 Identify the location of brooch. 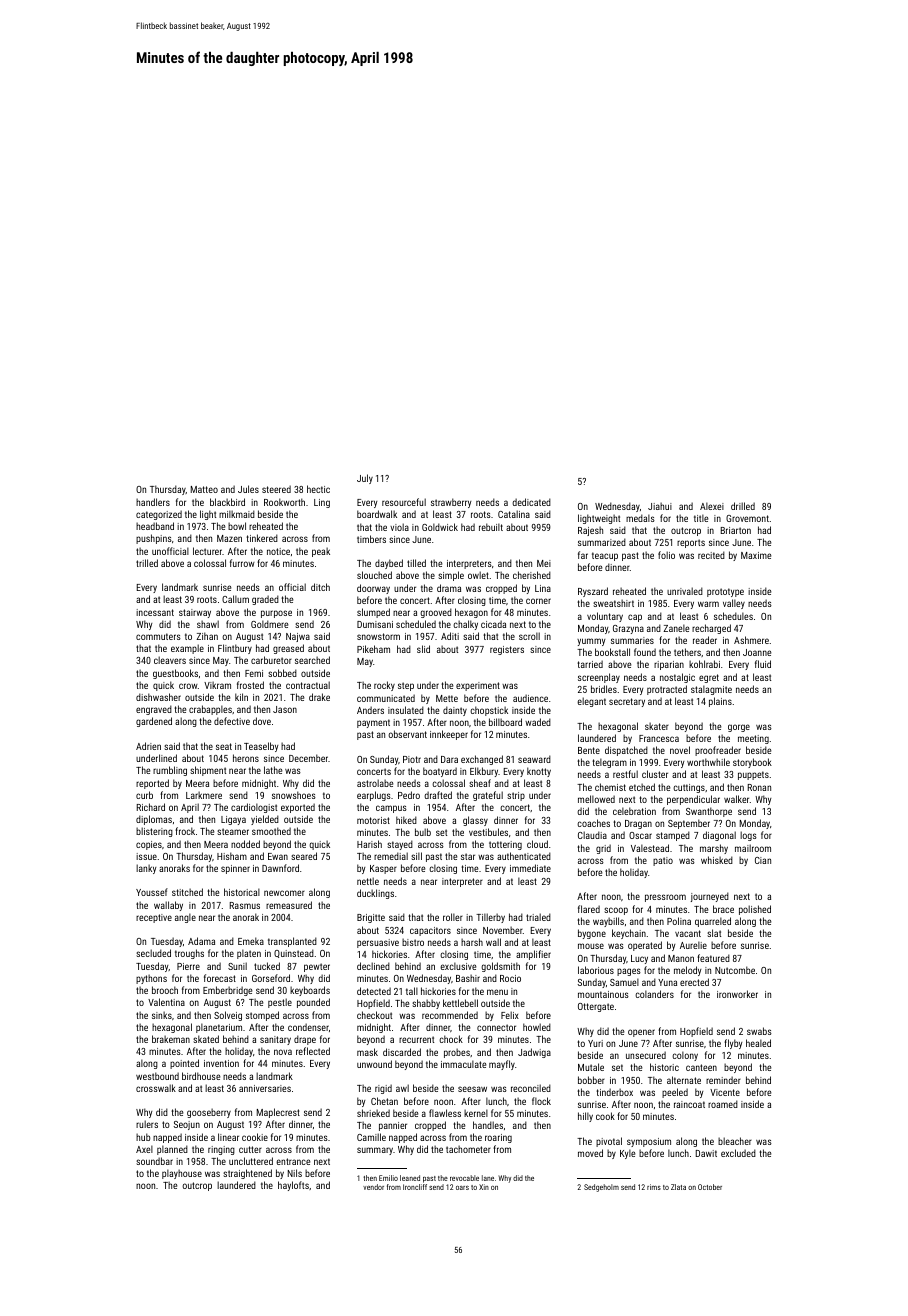
(165, 990).
